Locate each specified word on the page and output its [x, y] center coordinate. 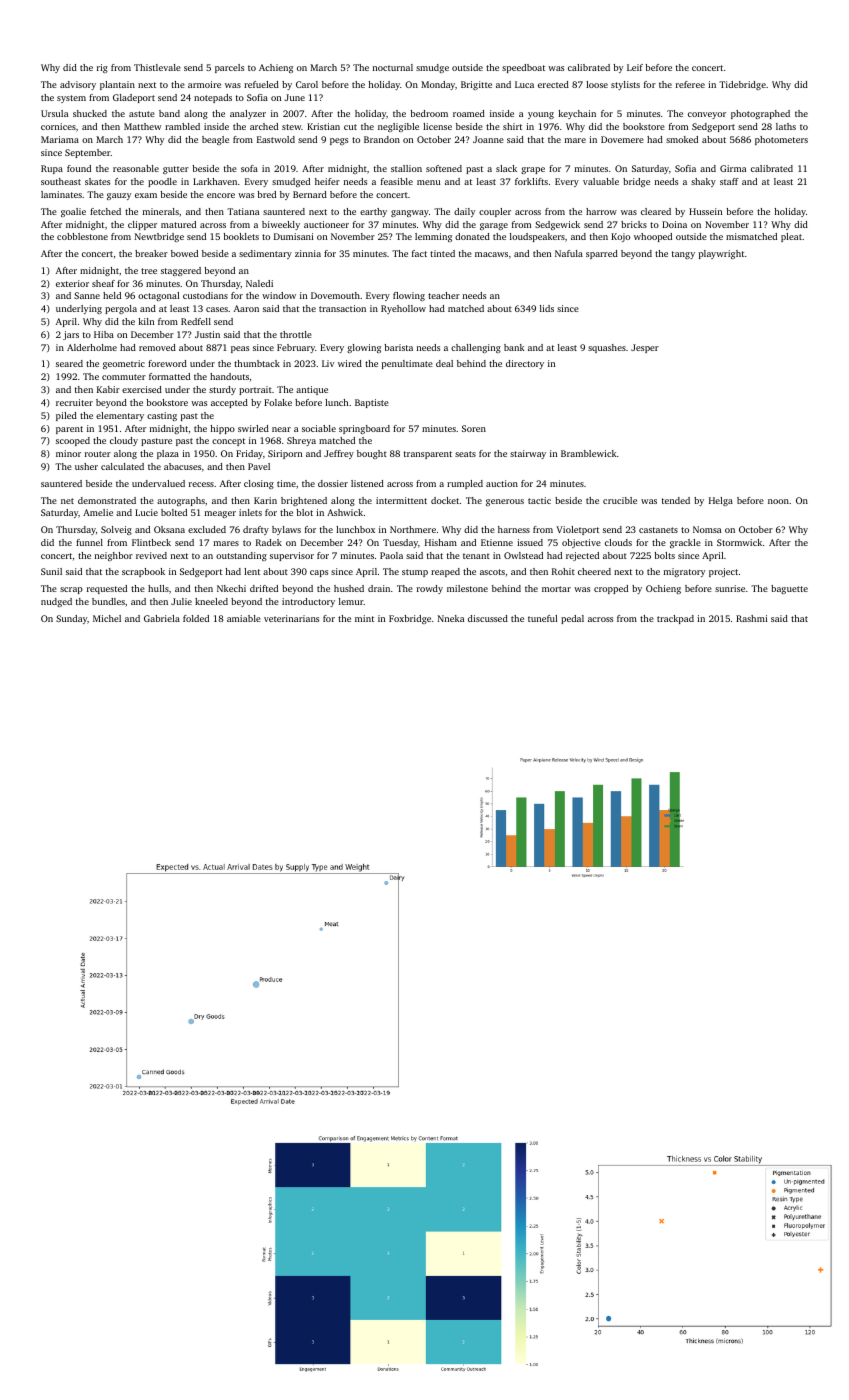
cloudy [124, 441]
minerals [161, 211]
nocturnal [393, 67]
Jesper [645, 348]
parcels [229, 68]
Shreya [301, 441]
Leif [635, 67]
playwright [721, 254]
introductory [308, 602]
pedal [572, 619]
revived [151, 555]
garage [494, 226]
